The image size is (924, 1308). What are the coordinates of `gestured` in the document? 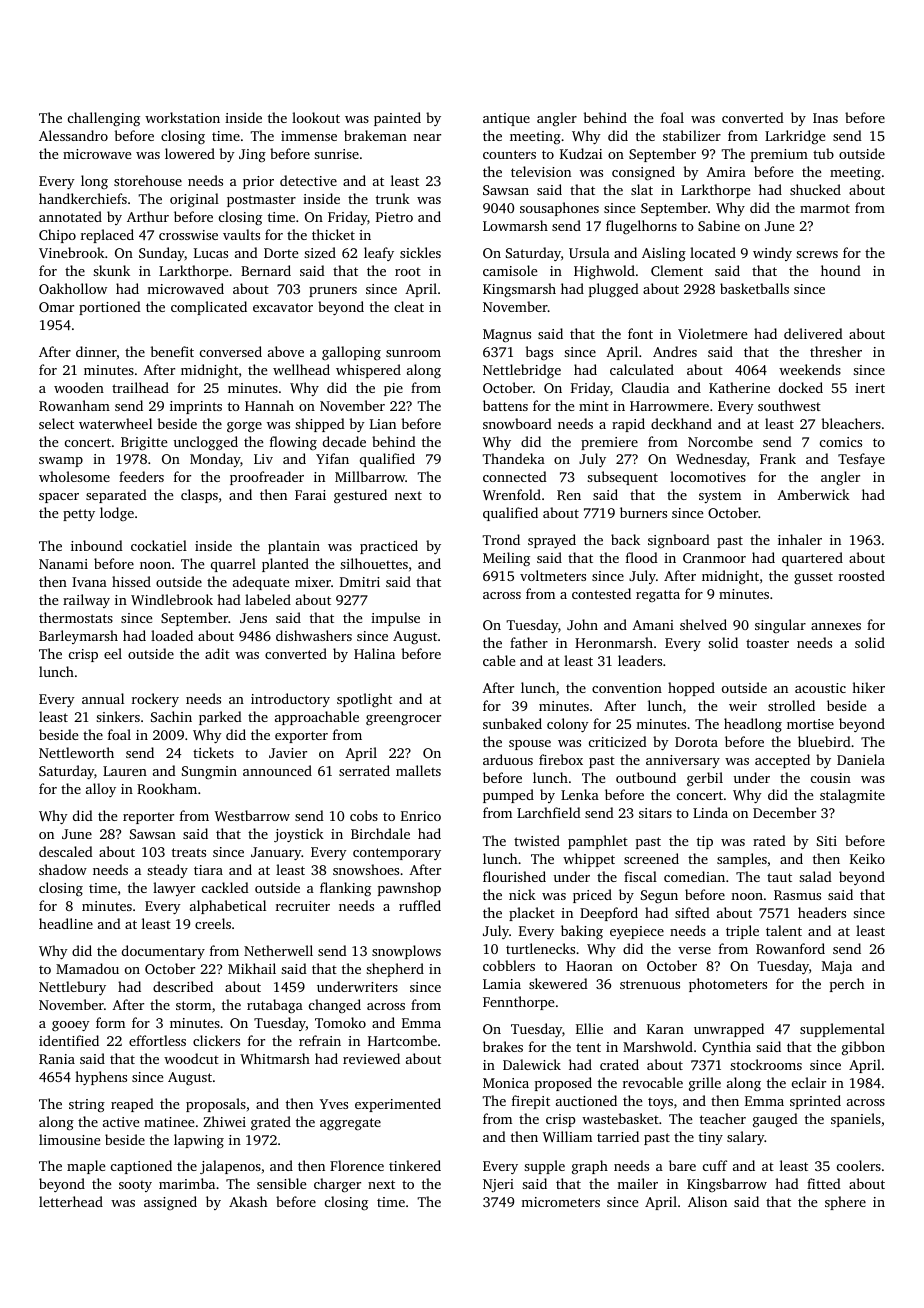 It's located at (360, 496).
